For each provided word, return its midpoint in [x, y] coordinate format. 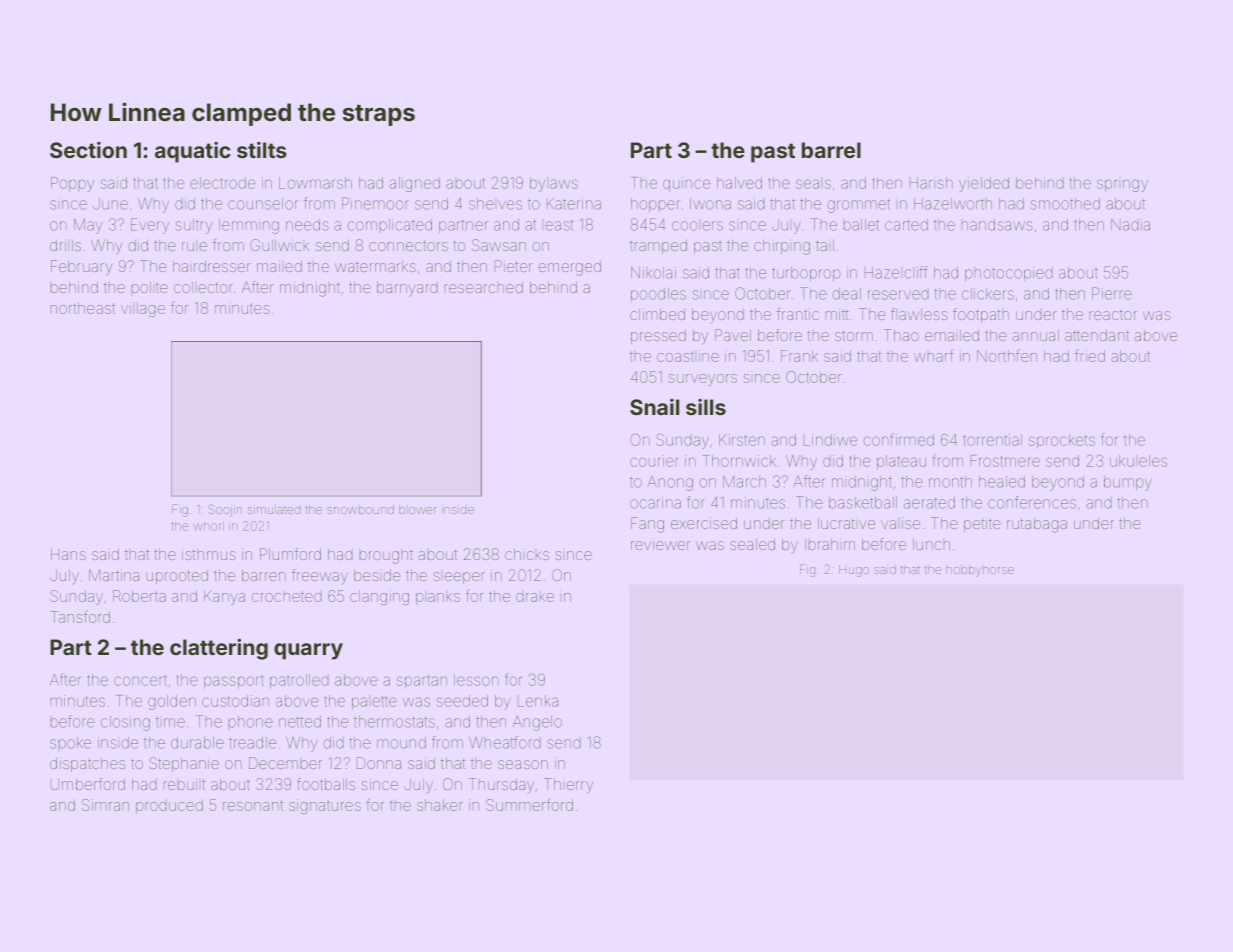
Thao [901, 335]
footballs [326, 784]
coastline [688, 356]
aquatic [193, 152]
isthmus [209, 554]
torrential [993, 440]
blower [417, 509]
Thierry [568, 786]
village [143, 309]
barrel [831, 150]
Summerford [529, 804]
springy [1122, 185]
